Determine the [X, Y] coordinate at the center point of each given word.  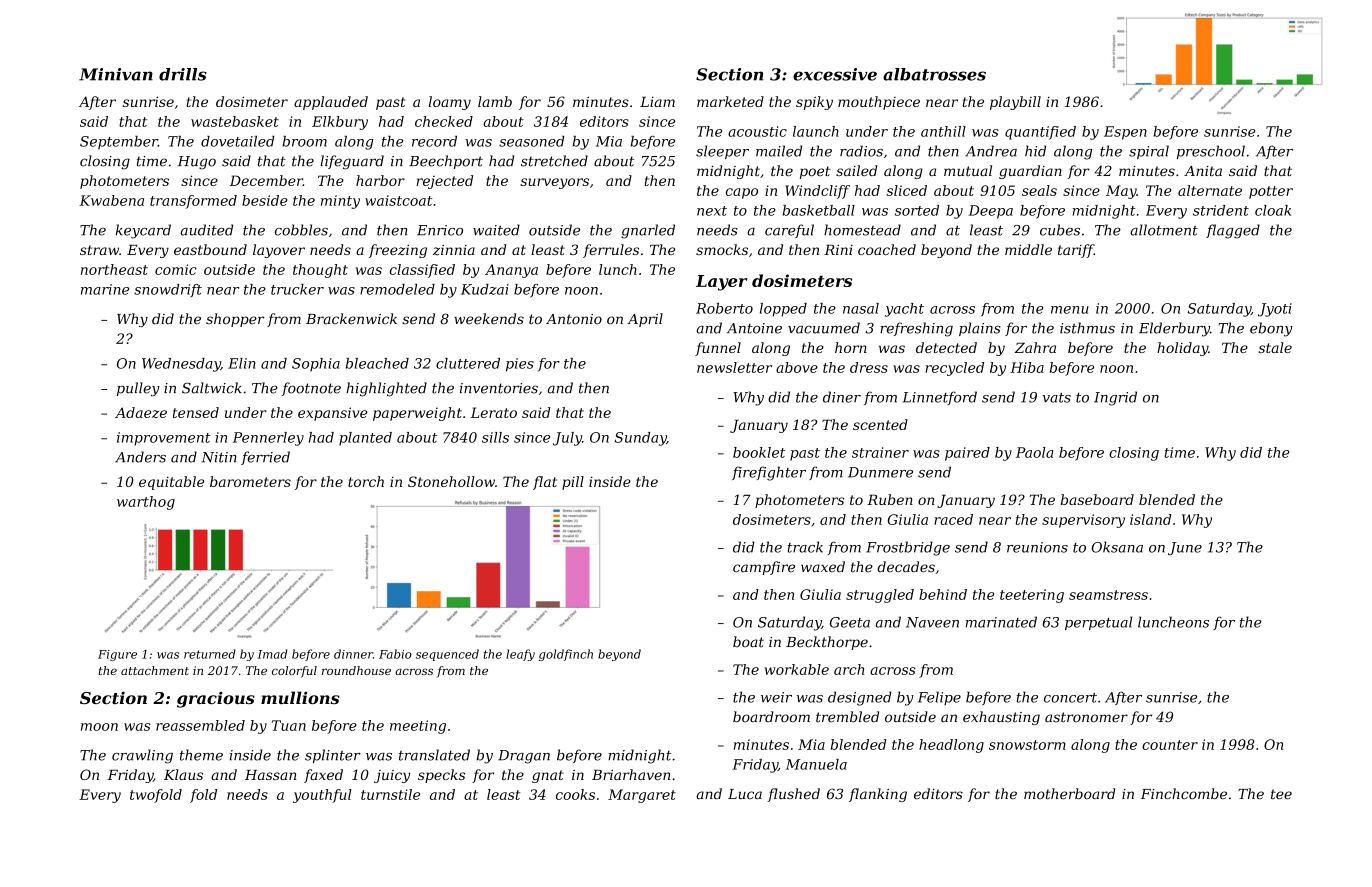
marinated [1001, 622]
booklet [759, 452]
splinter [333, 756]
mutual [968, 170]
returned [210, 654]
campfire [764, 568]
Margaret [642, 796]
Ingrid [1115, 398]
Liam [657, 101]
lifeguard [352, 162]
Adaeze [141, 412]
